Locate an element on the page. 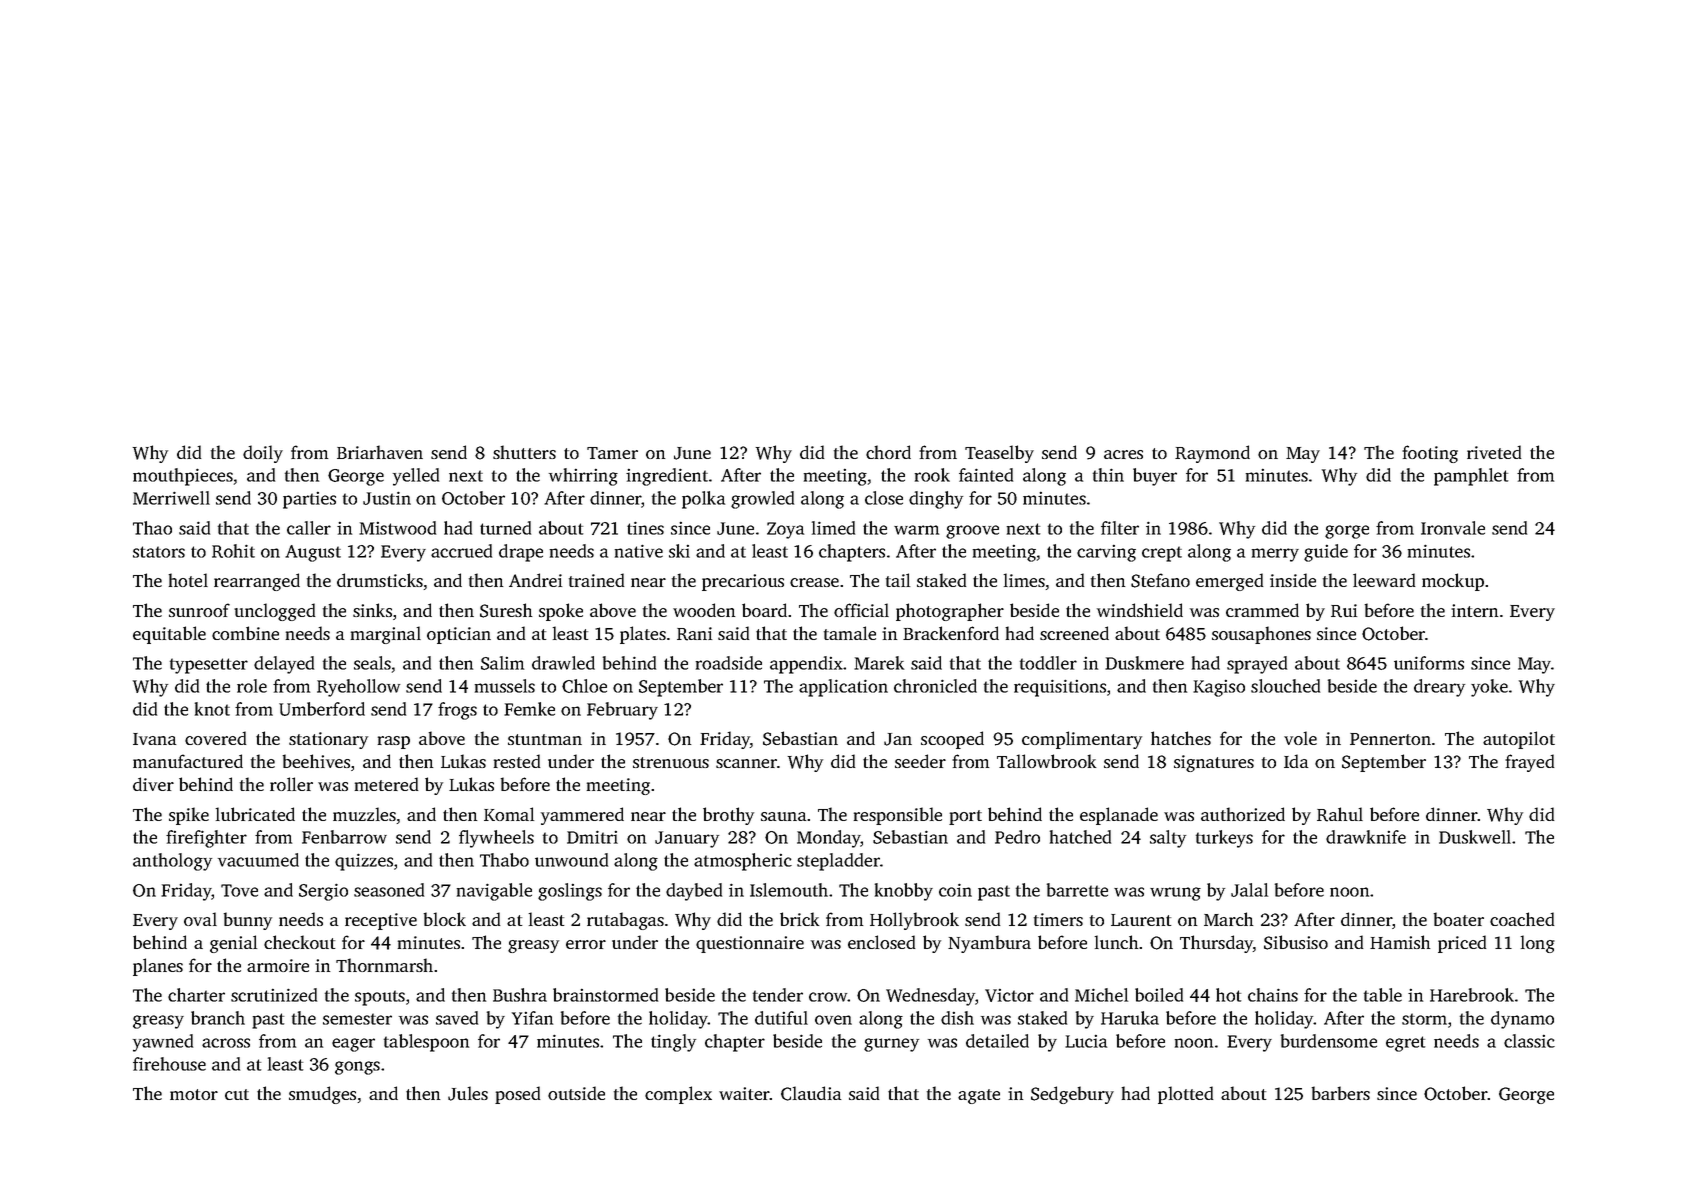  chronicled is located at coordinates (935, 686).
